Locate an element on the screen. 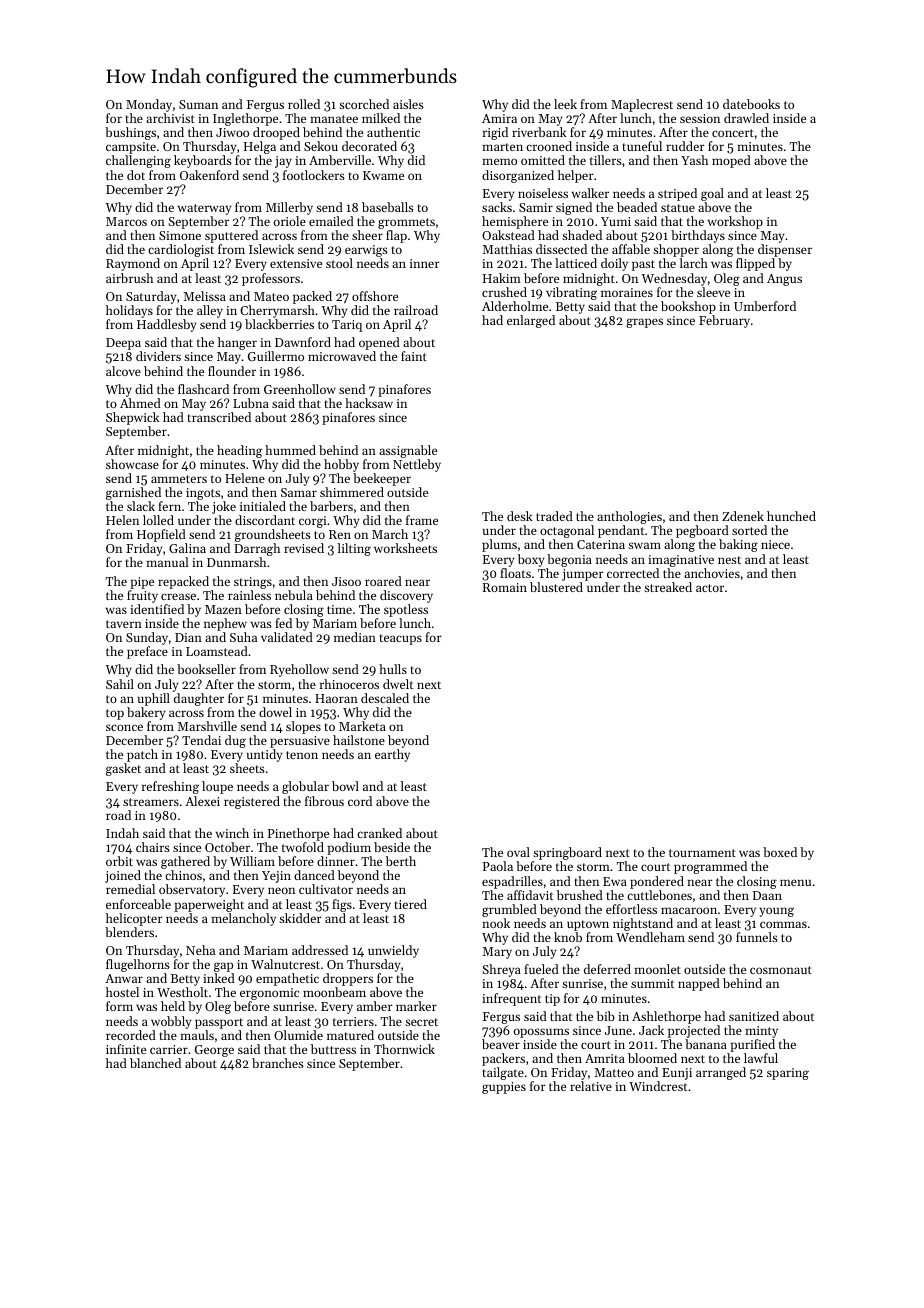  February is located at coordinates (724, 321).
